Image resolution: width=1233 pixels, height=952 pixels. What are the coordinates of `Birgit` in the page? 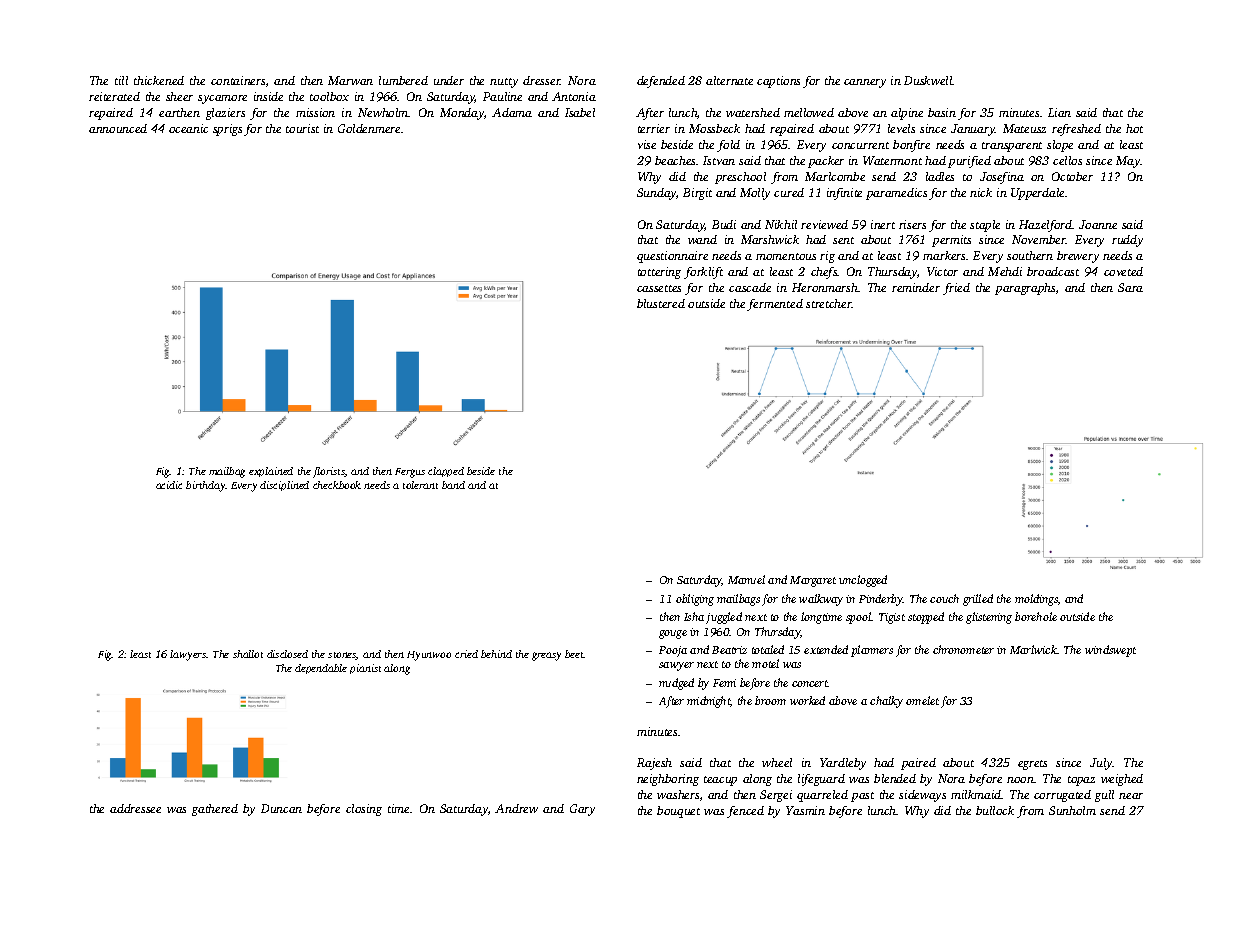 It's located at (697, 194).
